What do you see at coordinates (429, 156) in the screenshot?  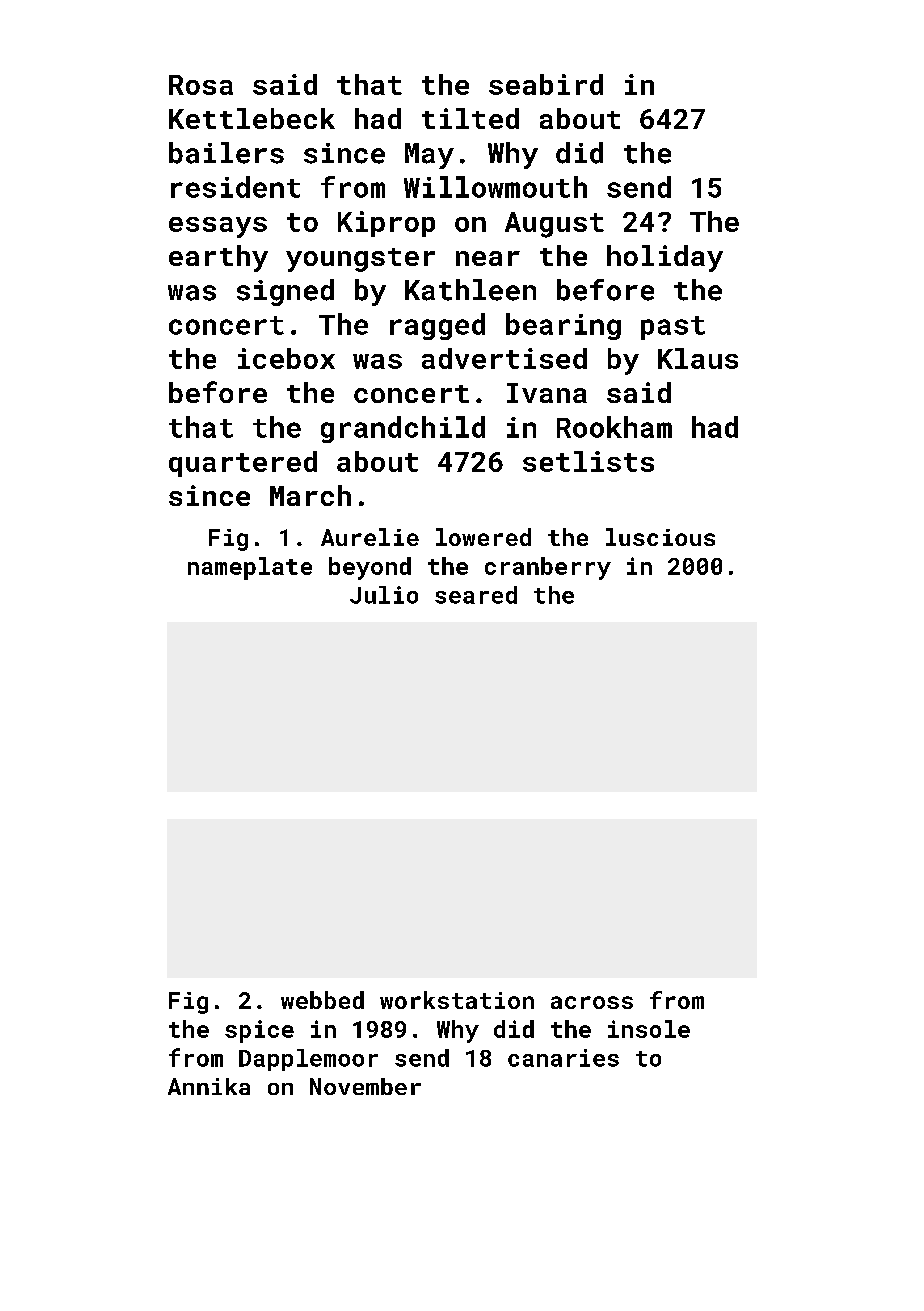 I see `May` at bounding box center [429, 156].
